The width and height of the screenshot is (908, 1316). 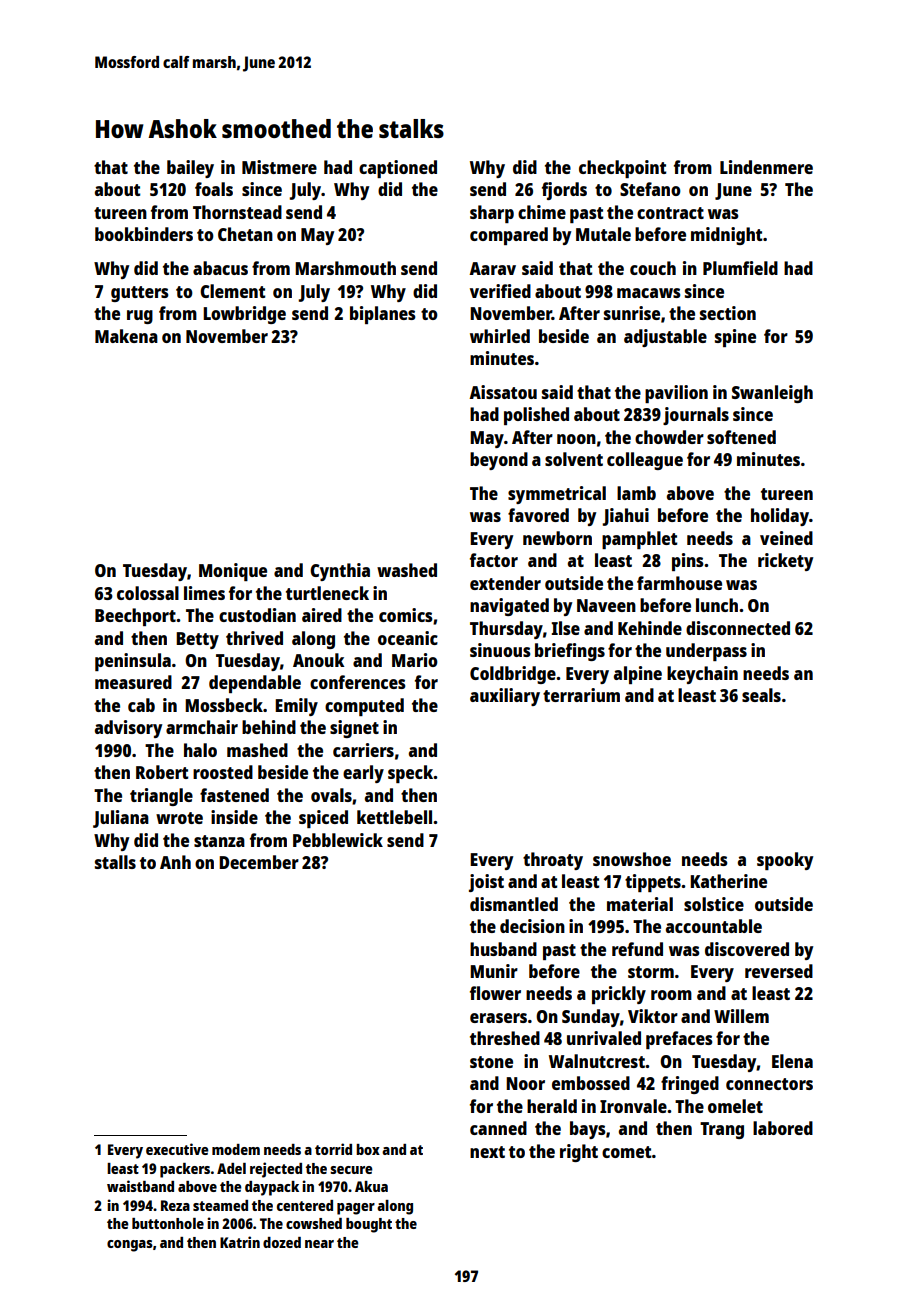 I want to click on Makena, so click(x=126, y=336).
